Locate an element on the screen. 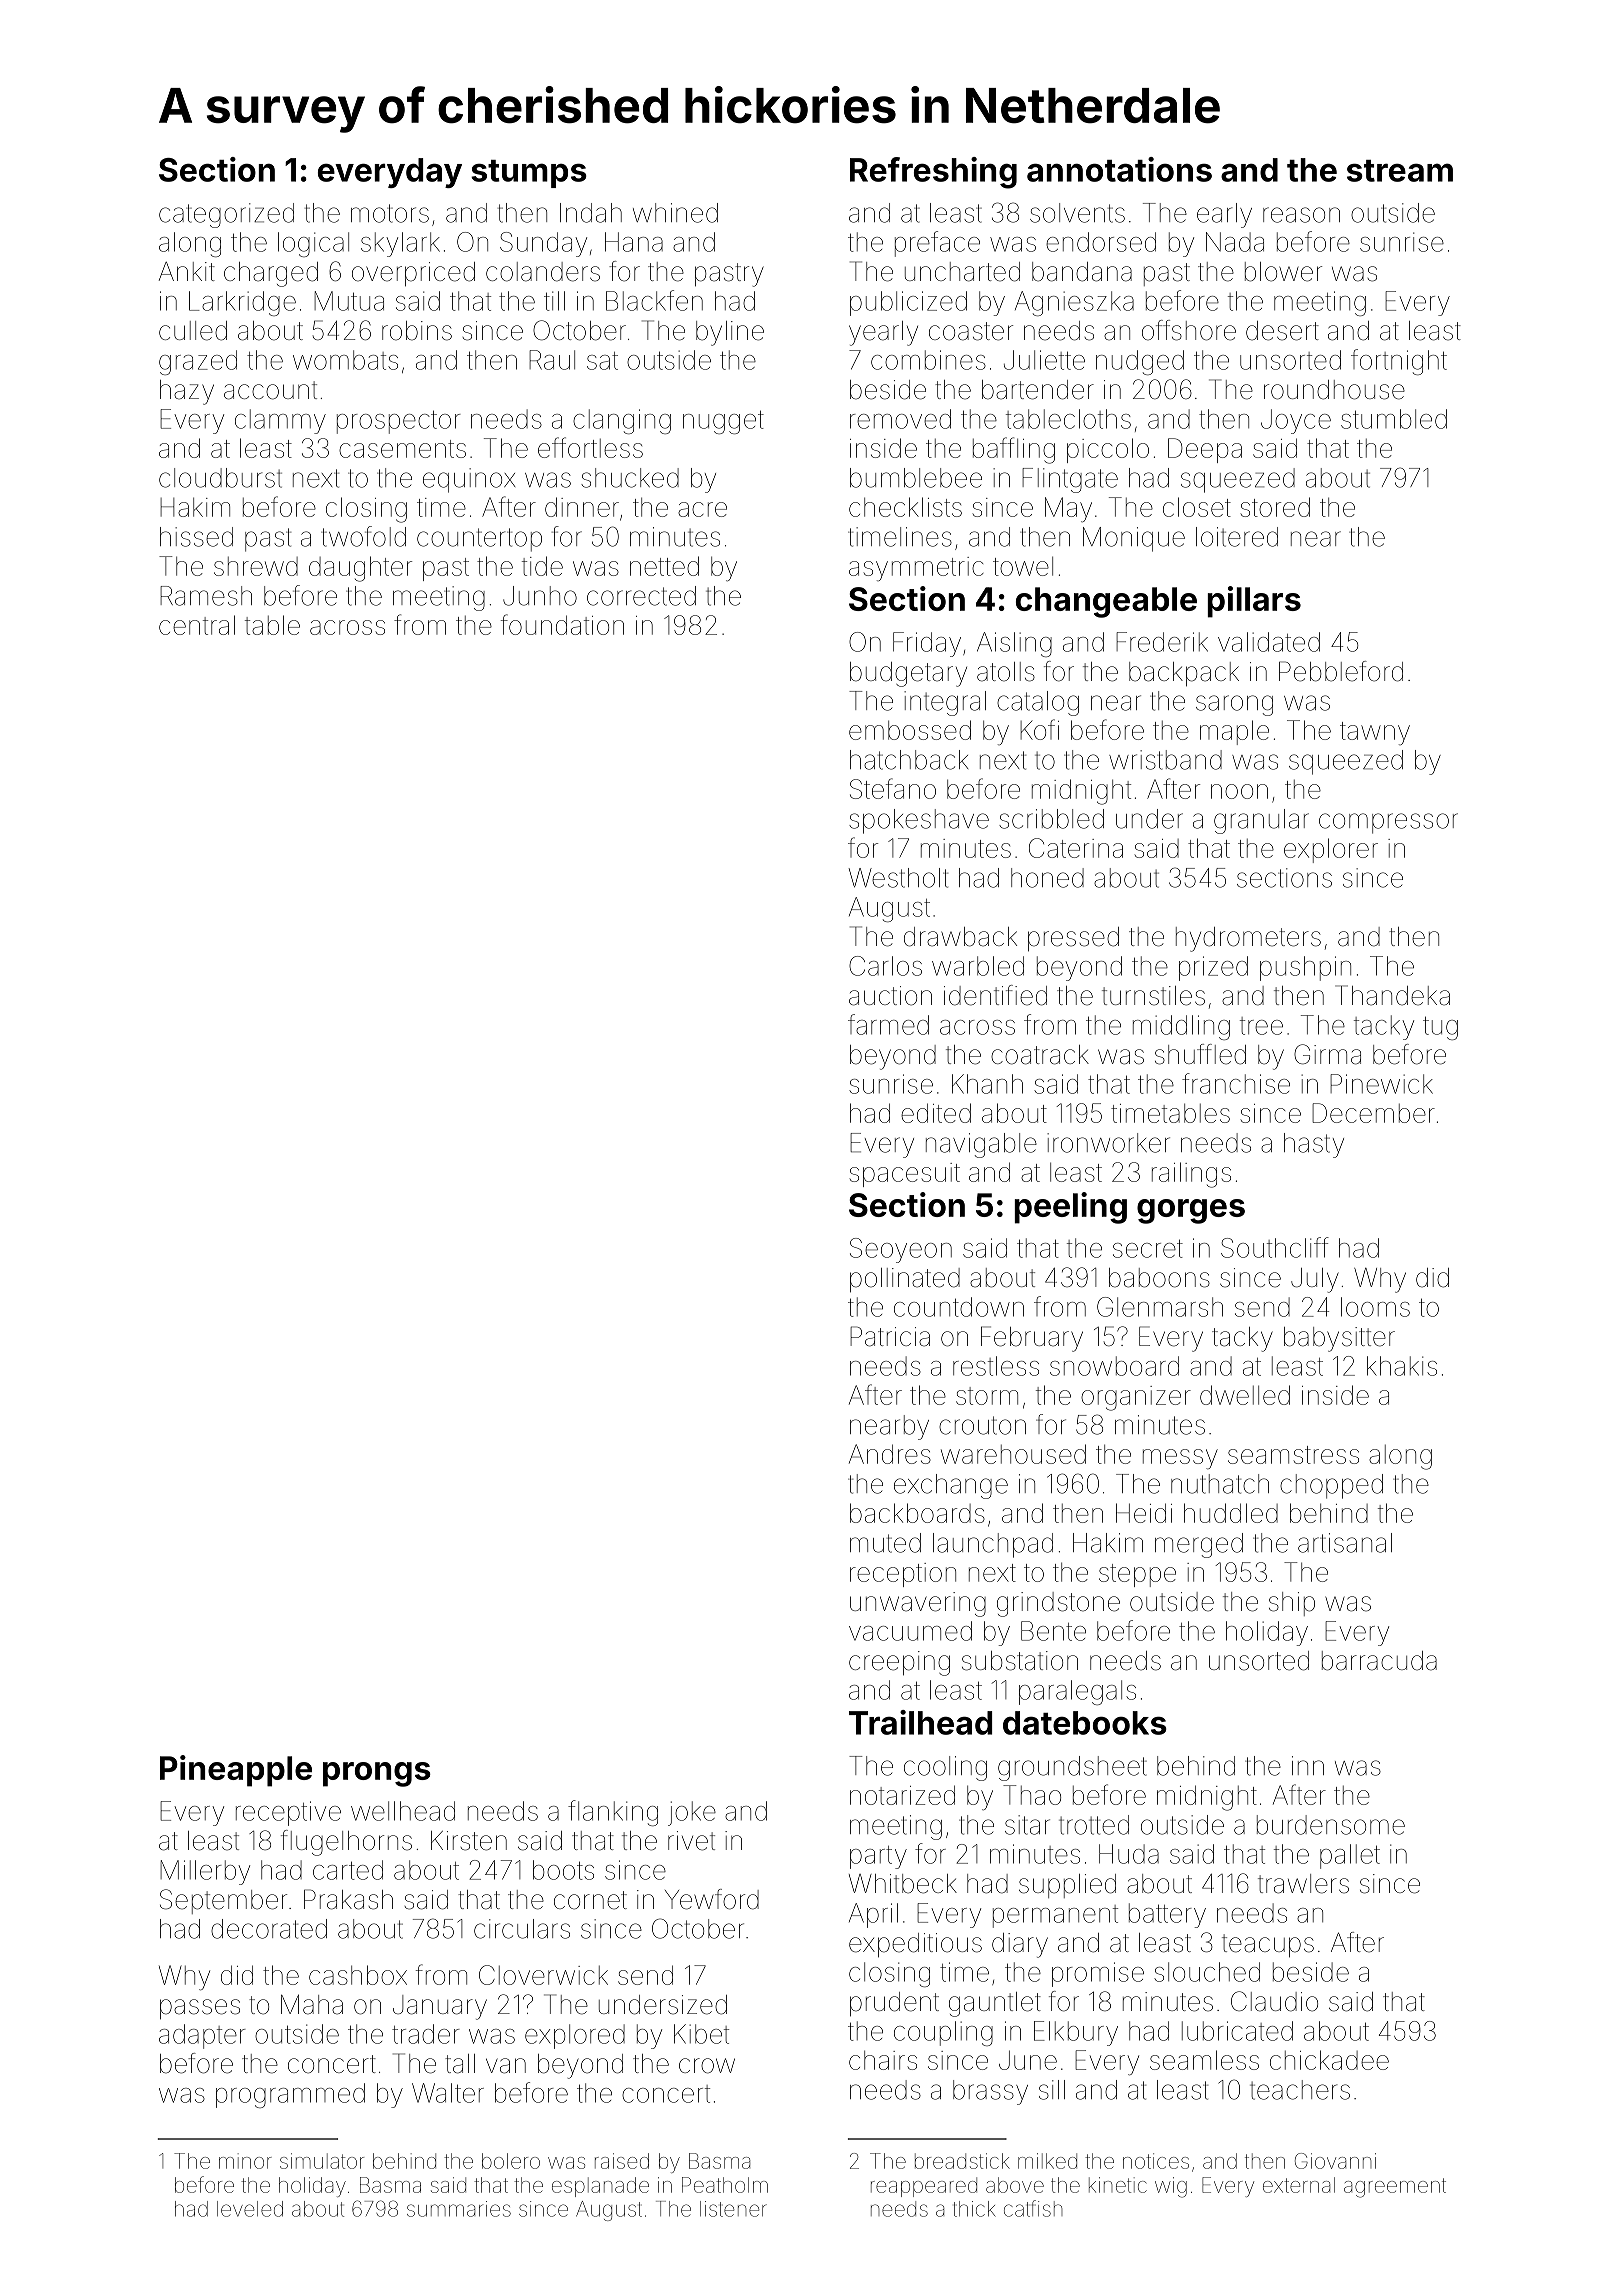 The width and height of the screenshot is (1620, 2292). Refreshing is located at coordinates (933, 173).
